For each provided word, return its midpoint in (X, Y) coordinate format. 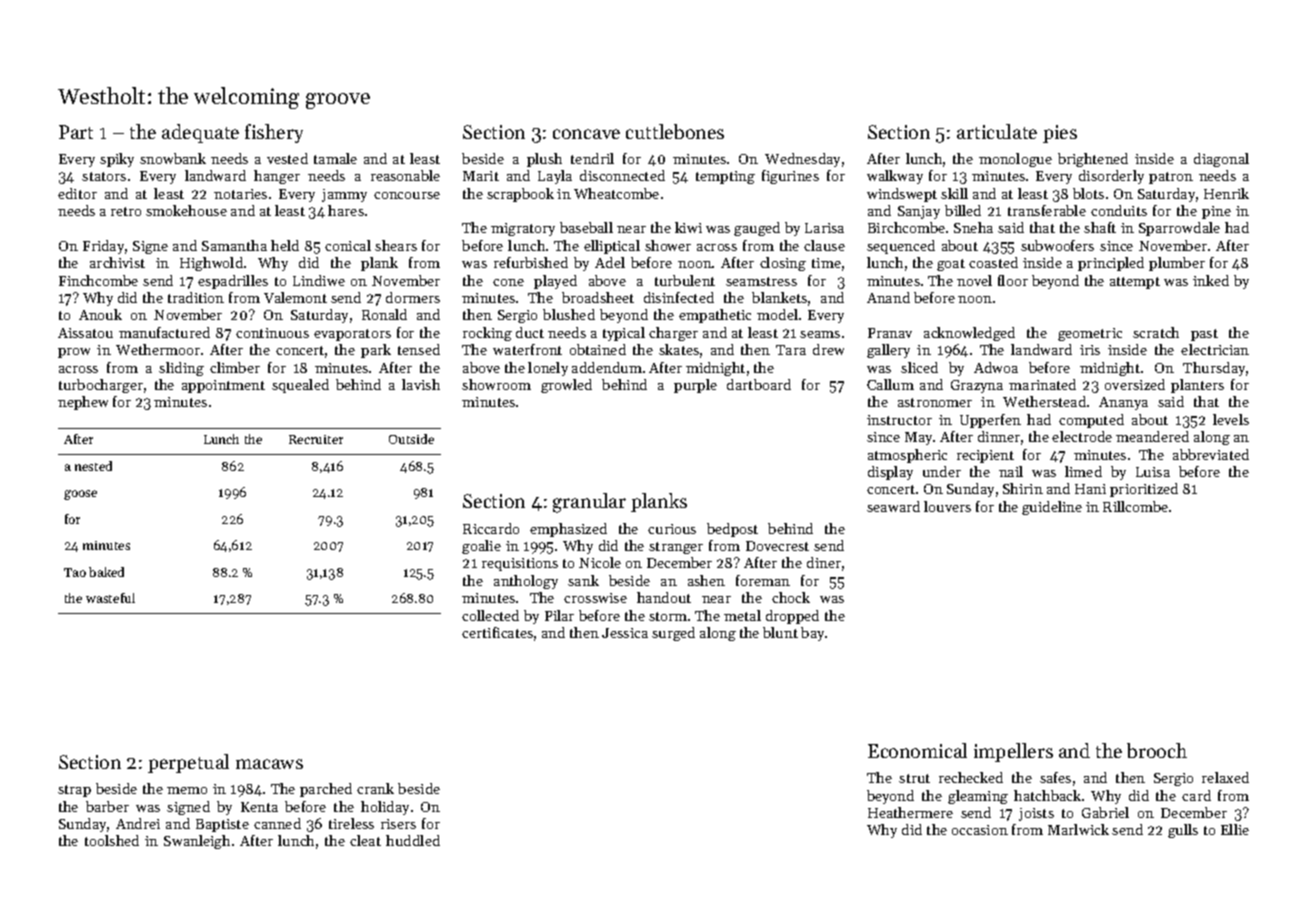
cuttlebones (675, 131)
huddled (413, 840)
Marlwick (1078, 829)
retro (126, 211)
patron (1171, 178)
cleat (365, 840)
